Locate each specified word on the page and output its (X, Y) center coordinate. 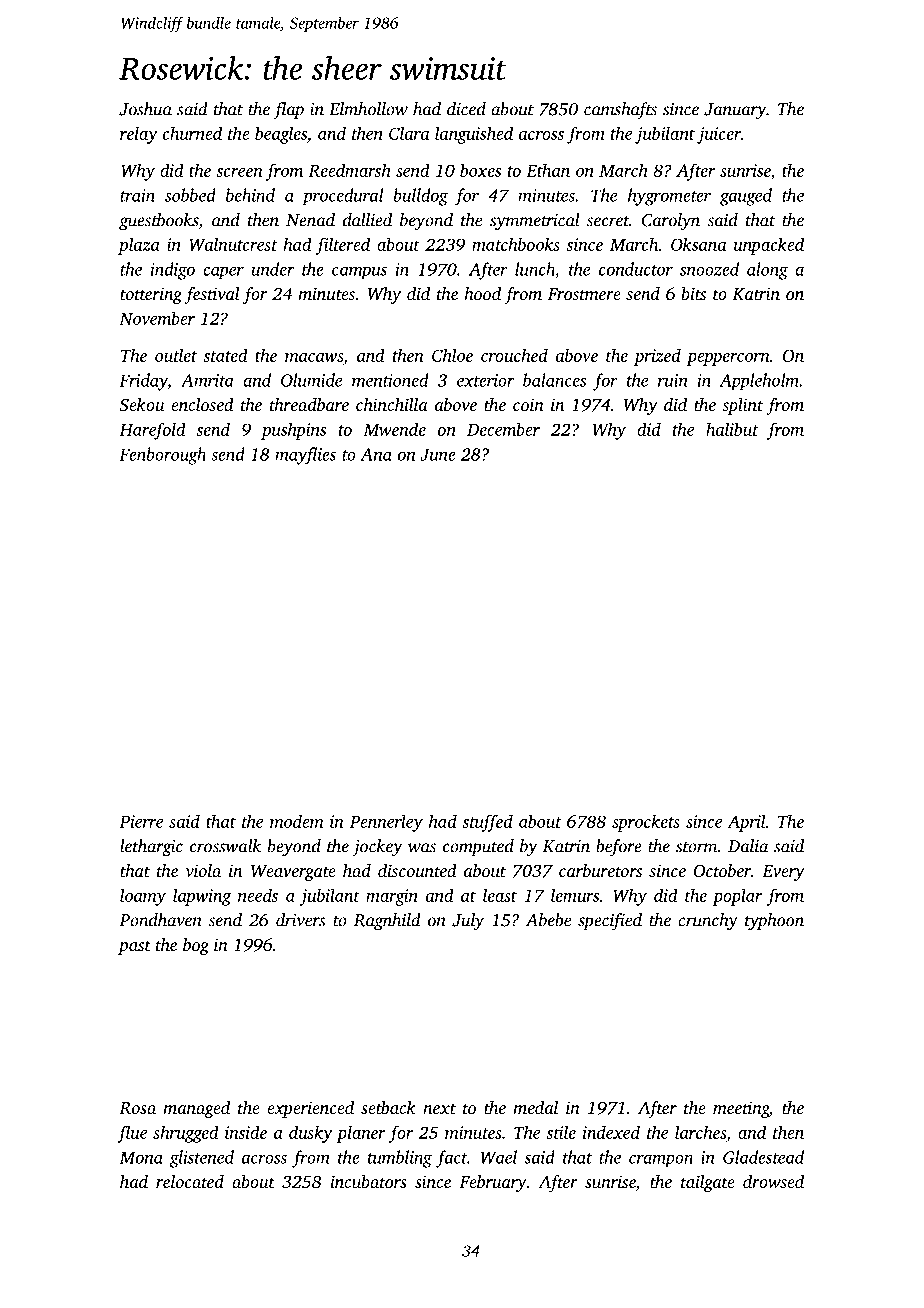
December (503, 429)
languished (474, 135)
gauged (746, 197)
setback (388, 1107)
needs (258, 895)
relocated (190, 1181)
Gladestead (763, 1157)
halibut (732, 429)
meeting (741, 1109)
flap (288, 111)
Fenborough (162, 456)
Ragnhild (387, 922)
